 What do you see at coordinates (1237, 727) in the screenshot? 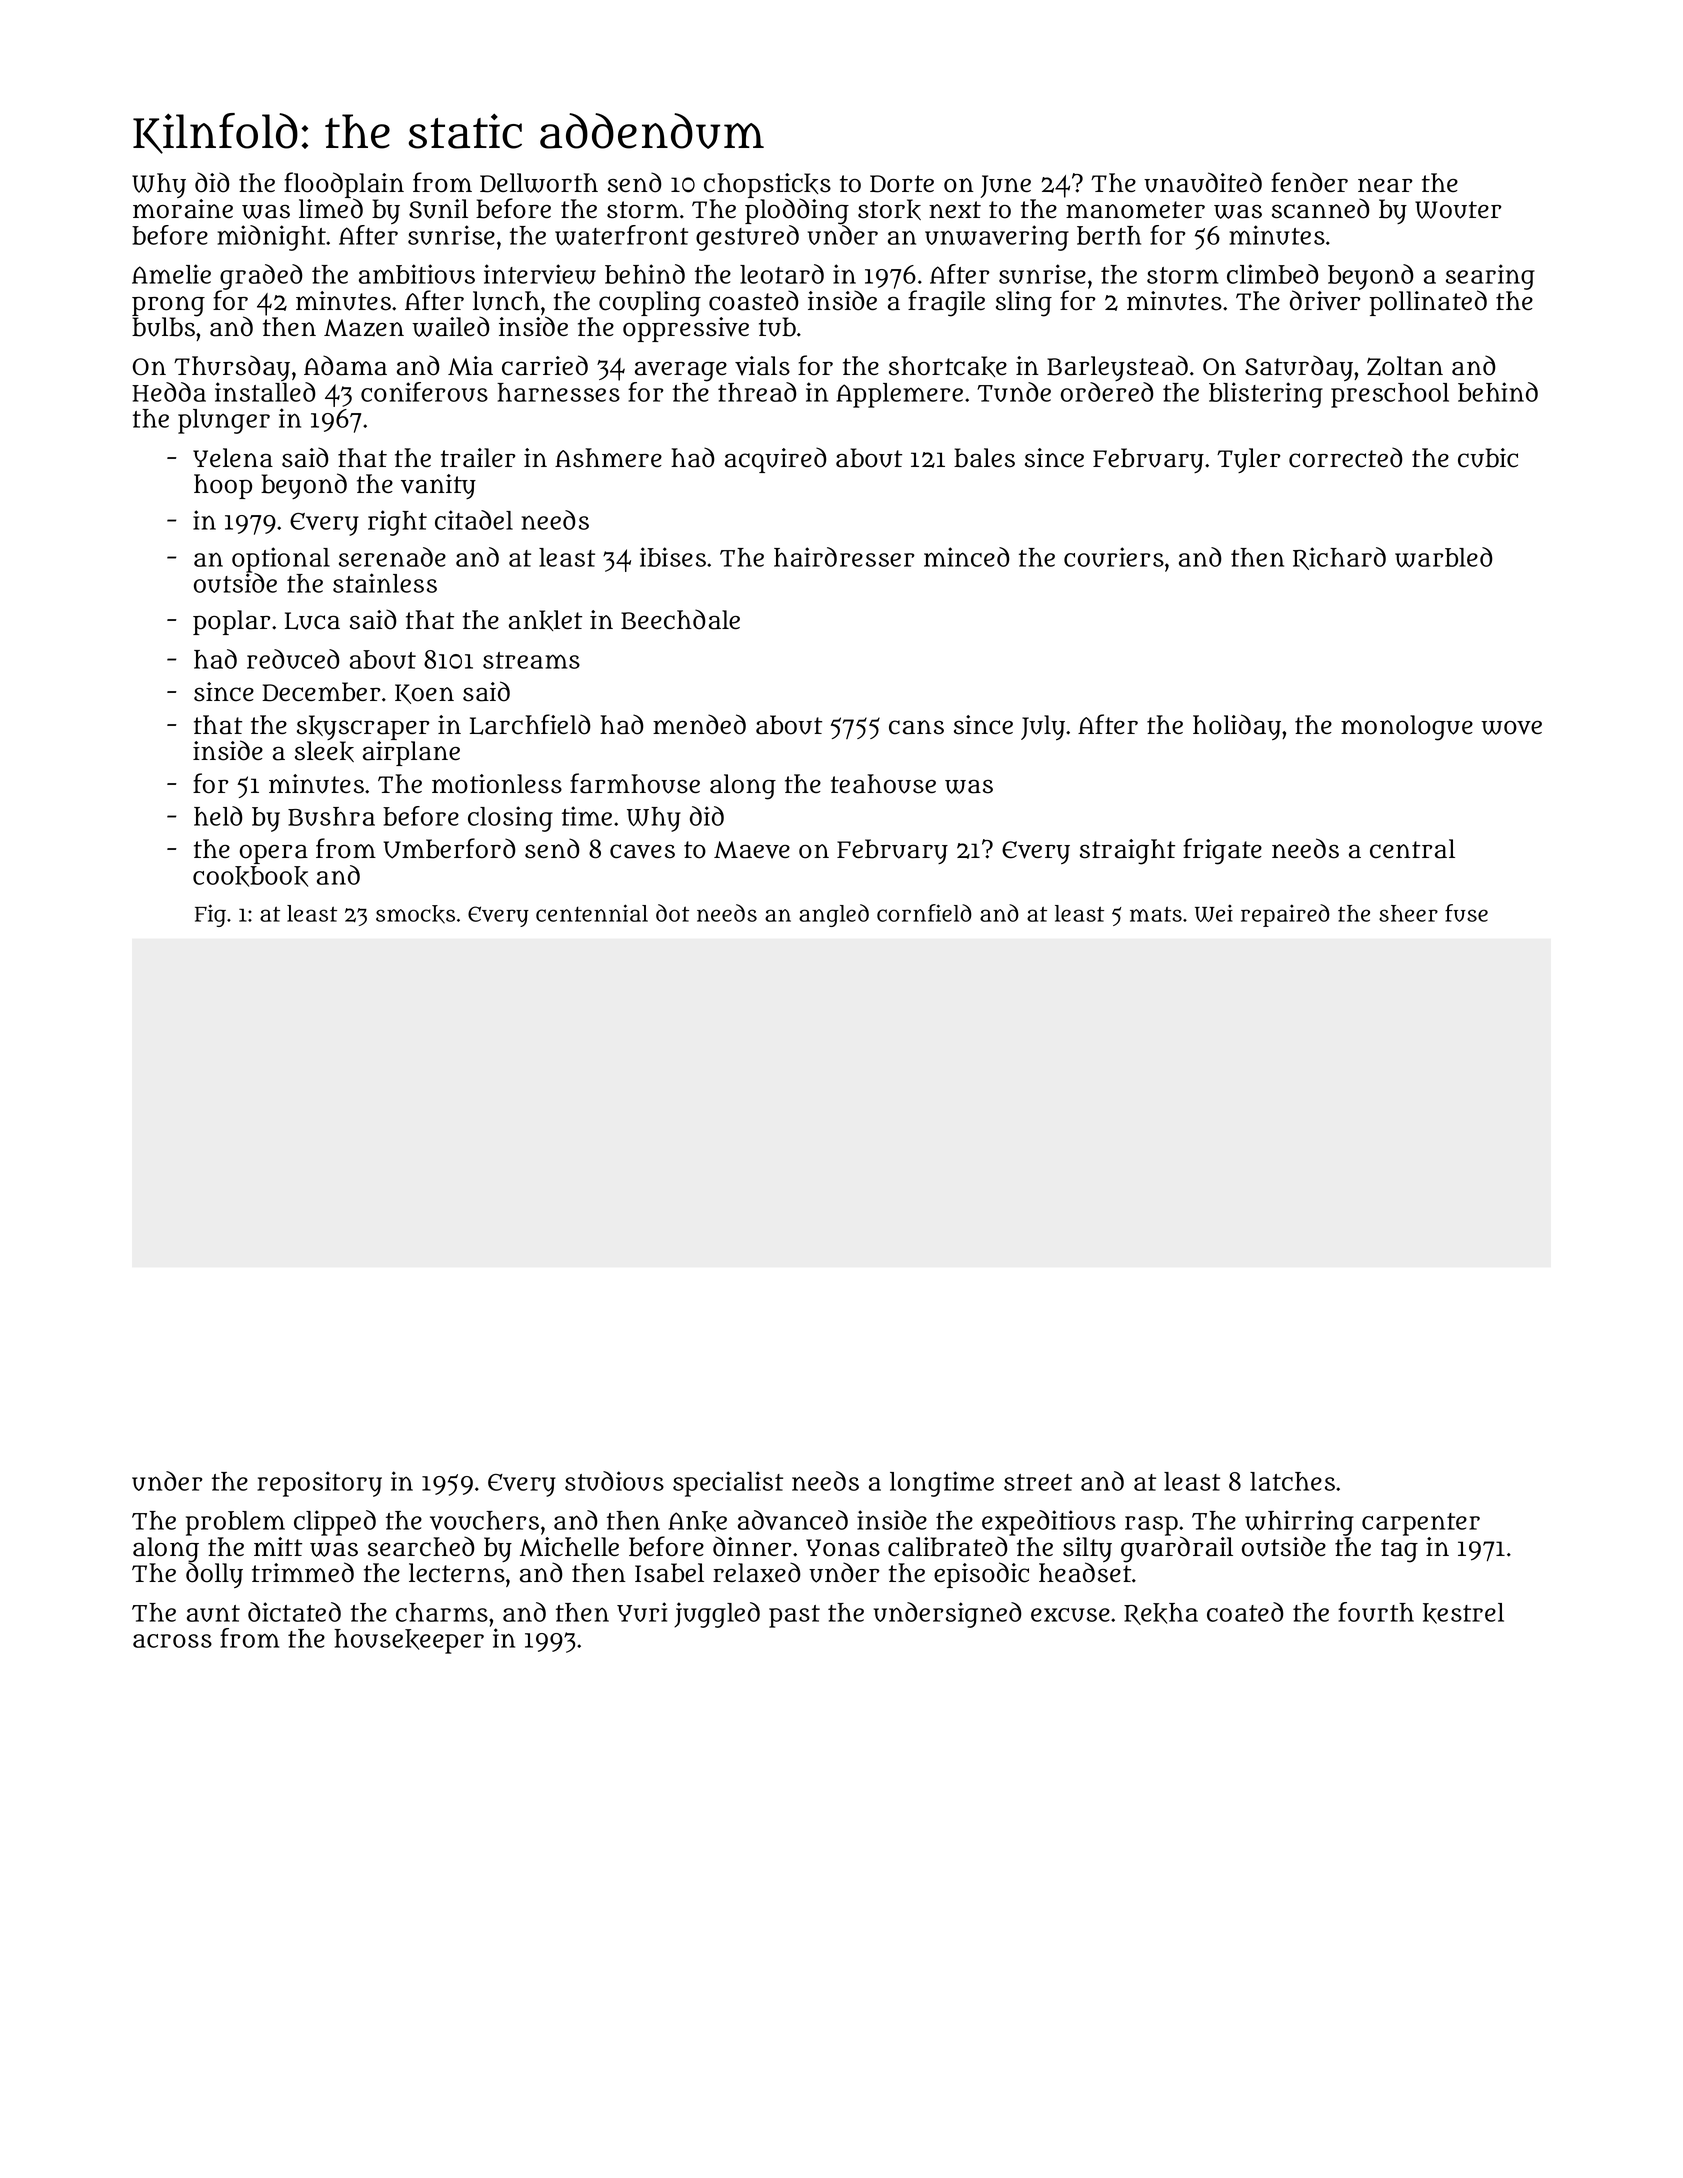
I see `holiday` at bounding box center [1237, 727].
